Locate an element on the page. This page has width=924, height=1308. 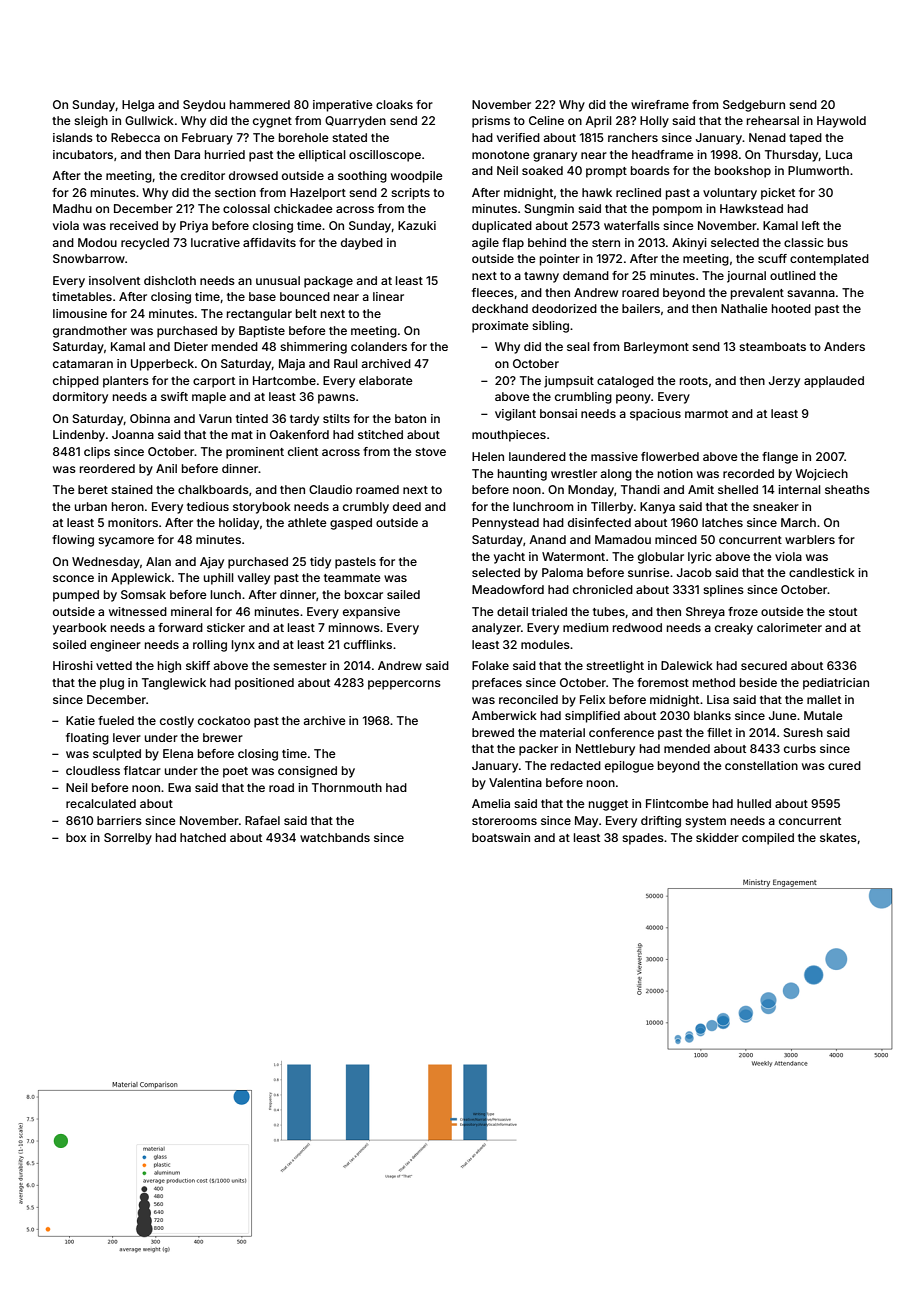
Helga is located at coordinates (138, 106).
